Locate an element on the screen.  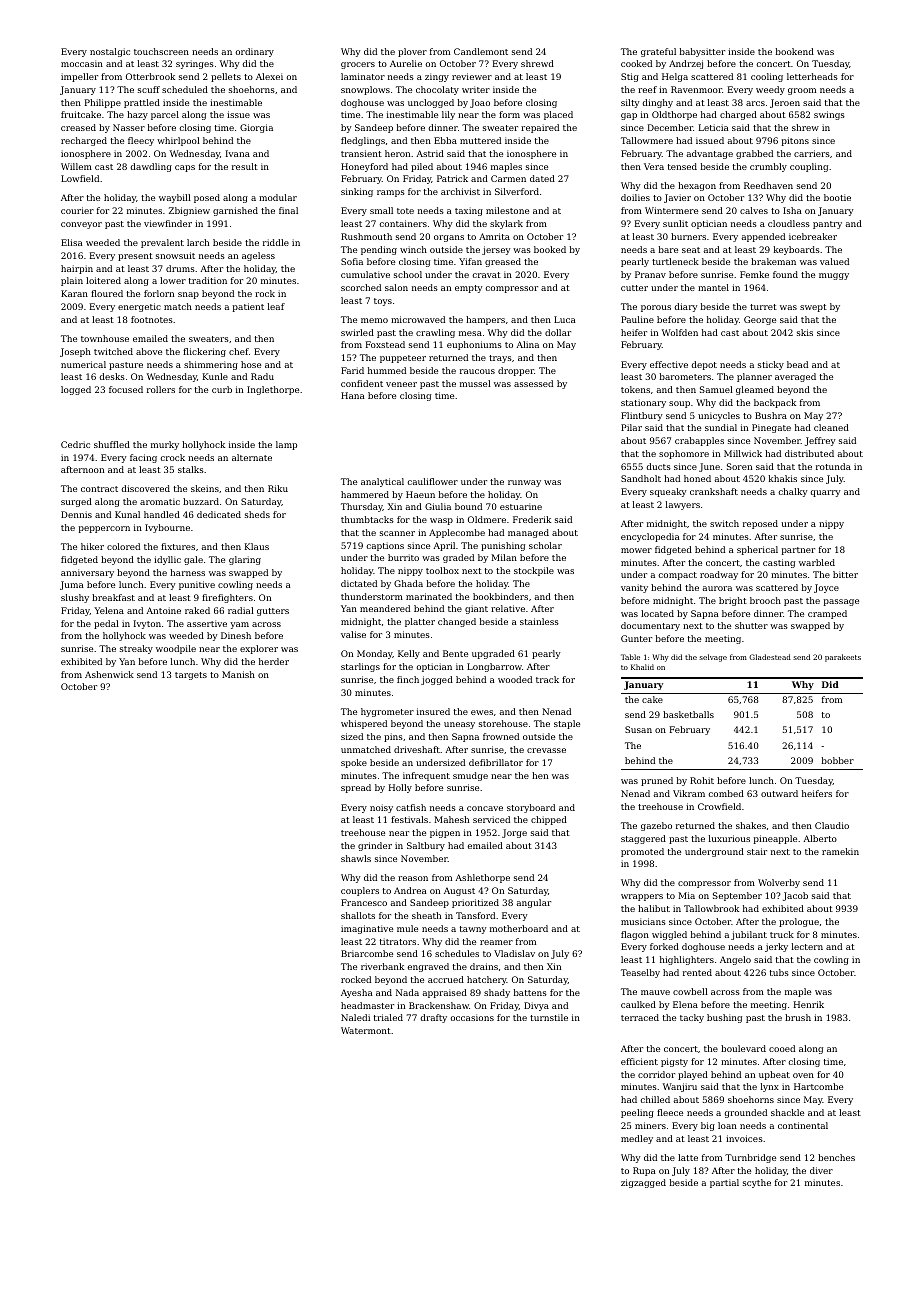
babysitter is located at coordinates (702, 52).
